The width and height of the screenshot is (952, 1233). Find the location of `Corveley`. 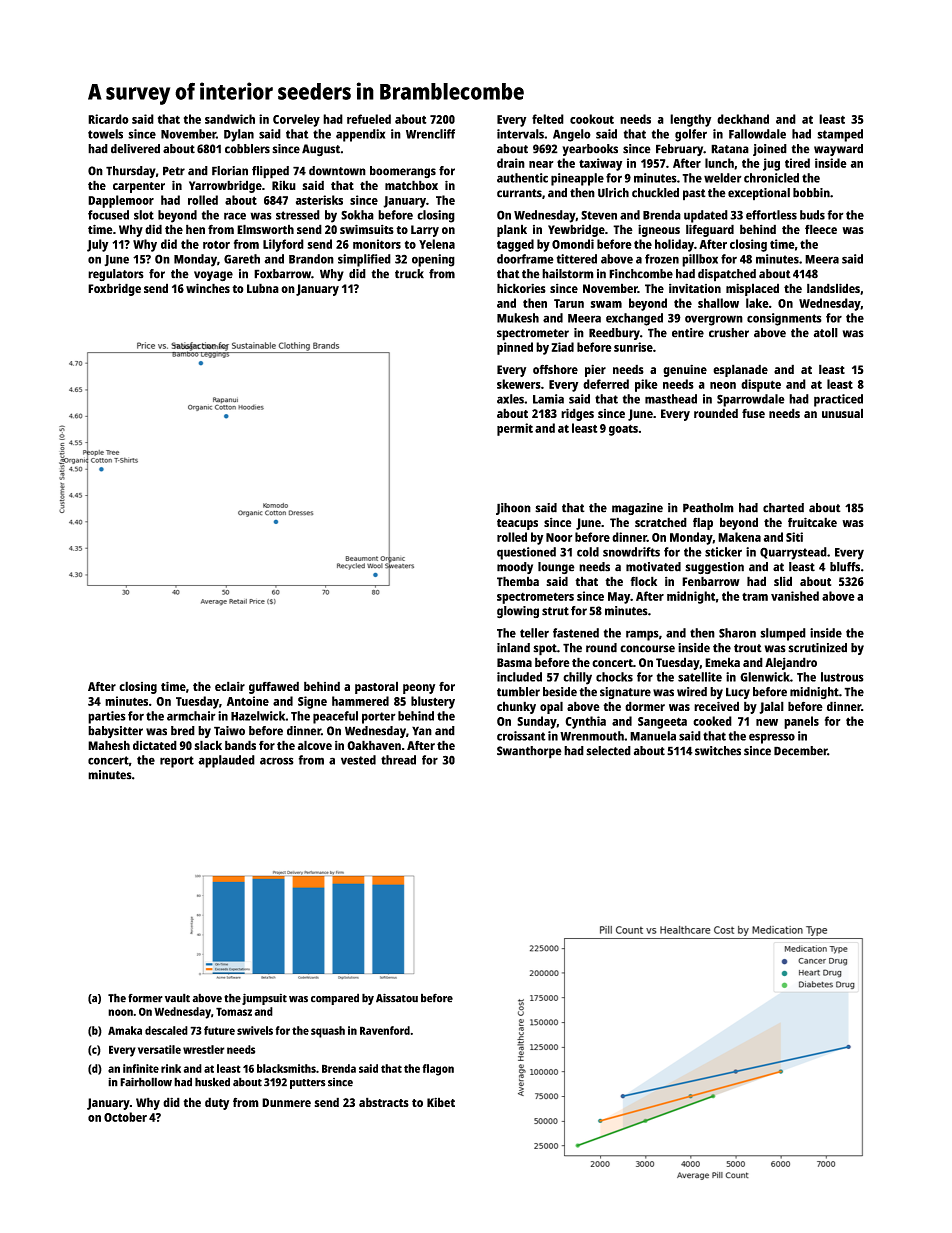

Corveley is located at coordinates (296, 120).
